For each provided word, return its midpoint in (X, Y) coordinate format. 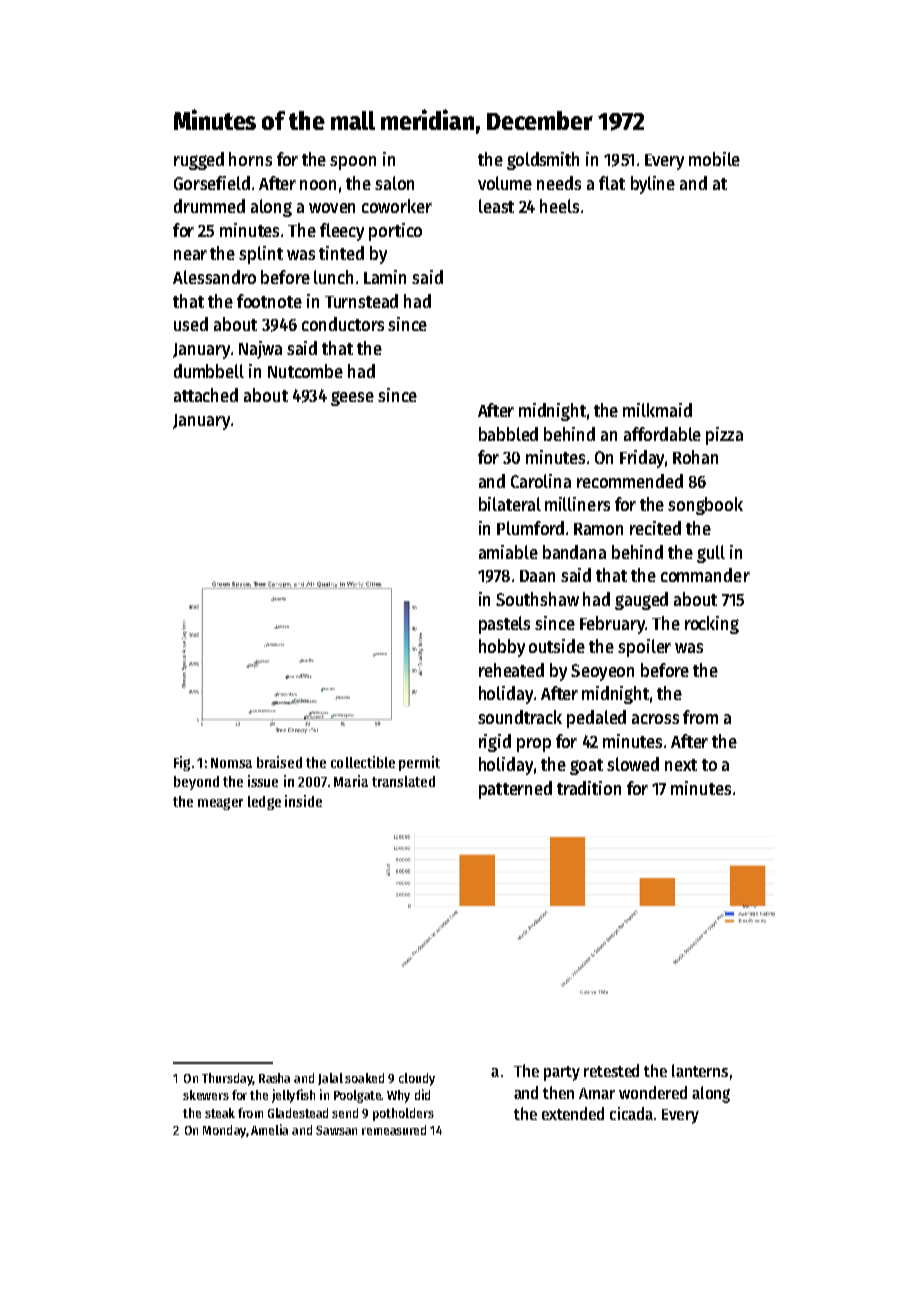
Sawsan (336, 1130)
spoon (353, 163)
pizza (724, 436)
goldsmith (543, 161)
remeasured (394, 1130)
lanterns (700, 1070)
